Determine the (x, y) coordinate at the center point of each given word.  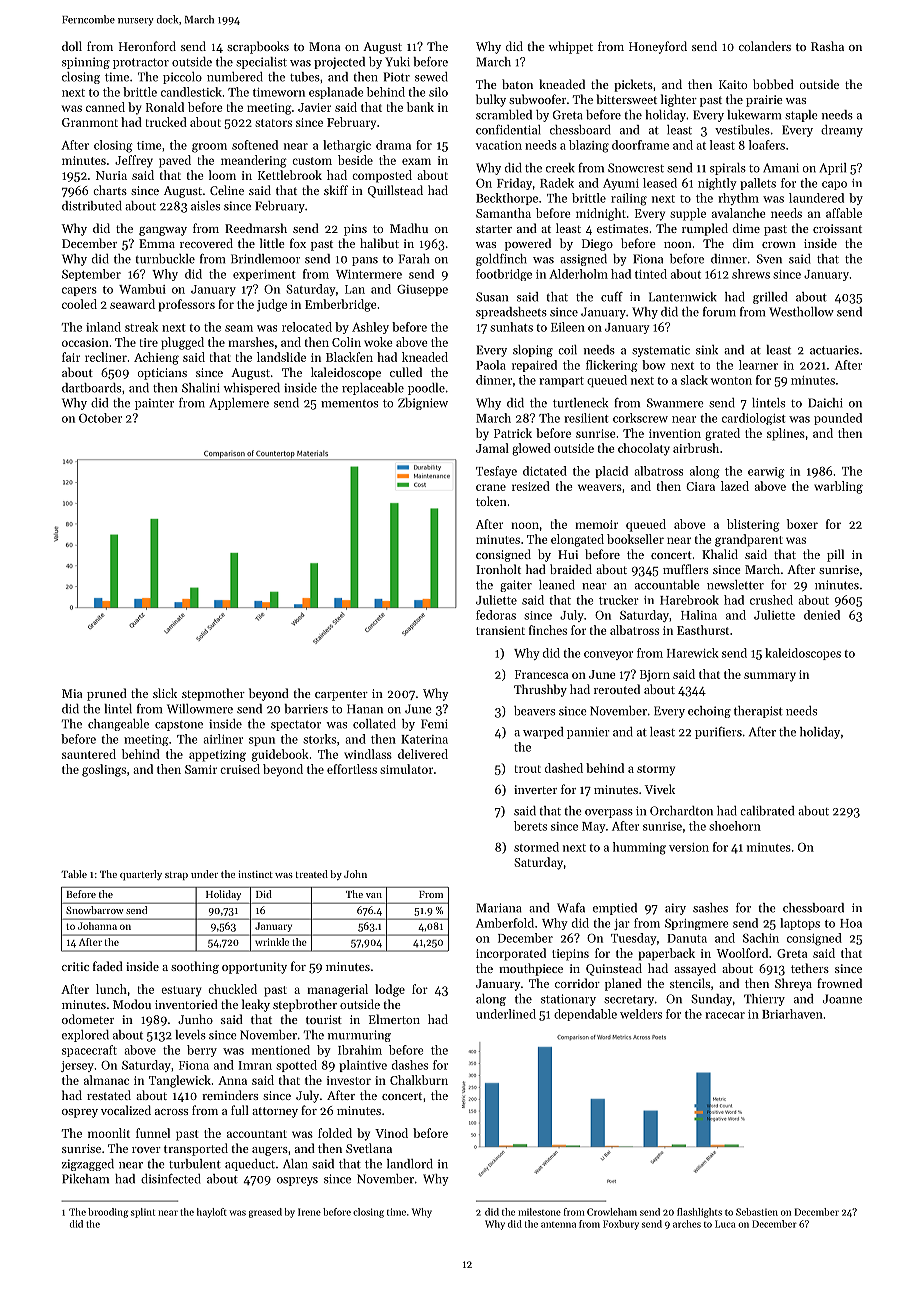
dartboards (91, 388)
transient (500, 630)
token (491, 501)
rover (146, 1150)
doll (72, 46)
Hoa (851, 923)
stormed (536, 847)
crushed (771, 600)
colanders (765, 46)
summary (770, 677)
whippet (571, 47)
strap (176, 876)
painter (154, 404)
